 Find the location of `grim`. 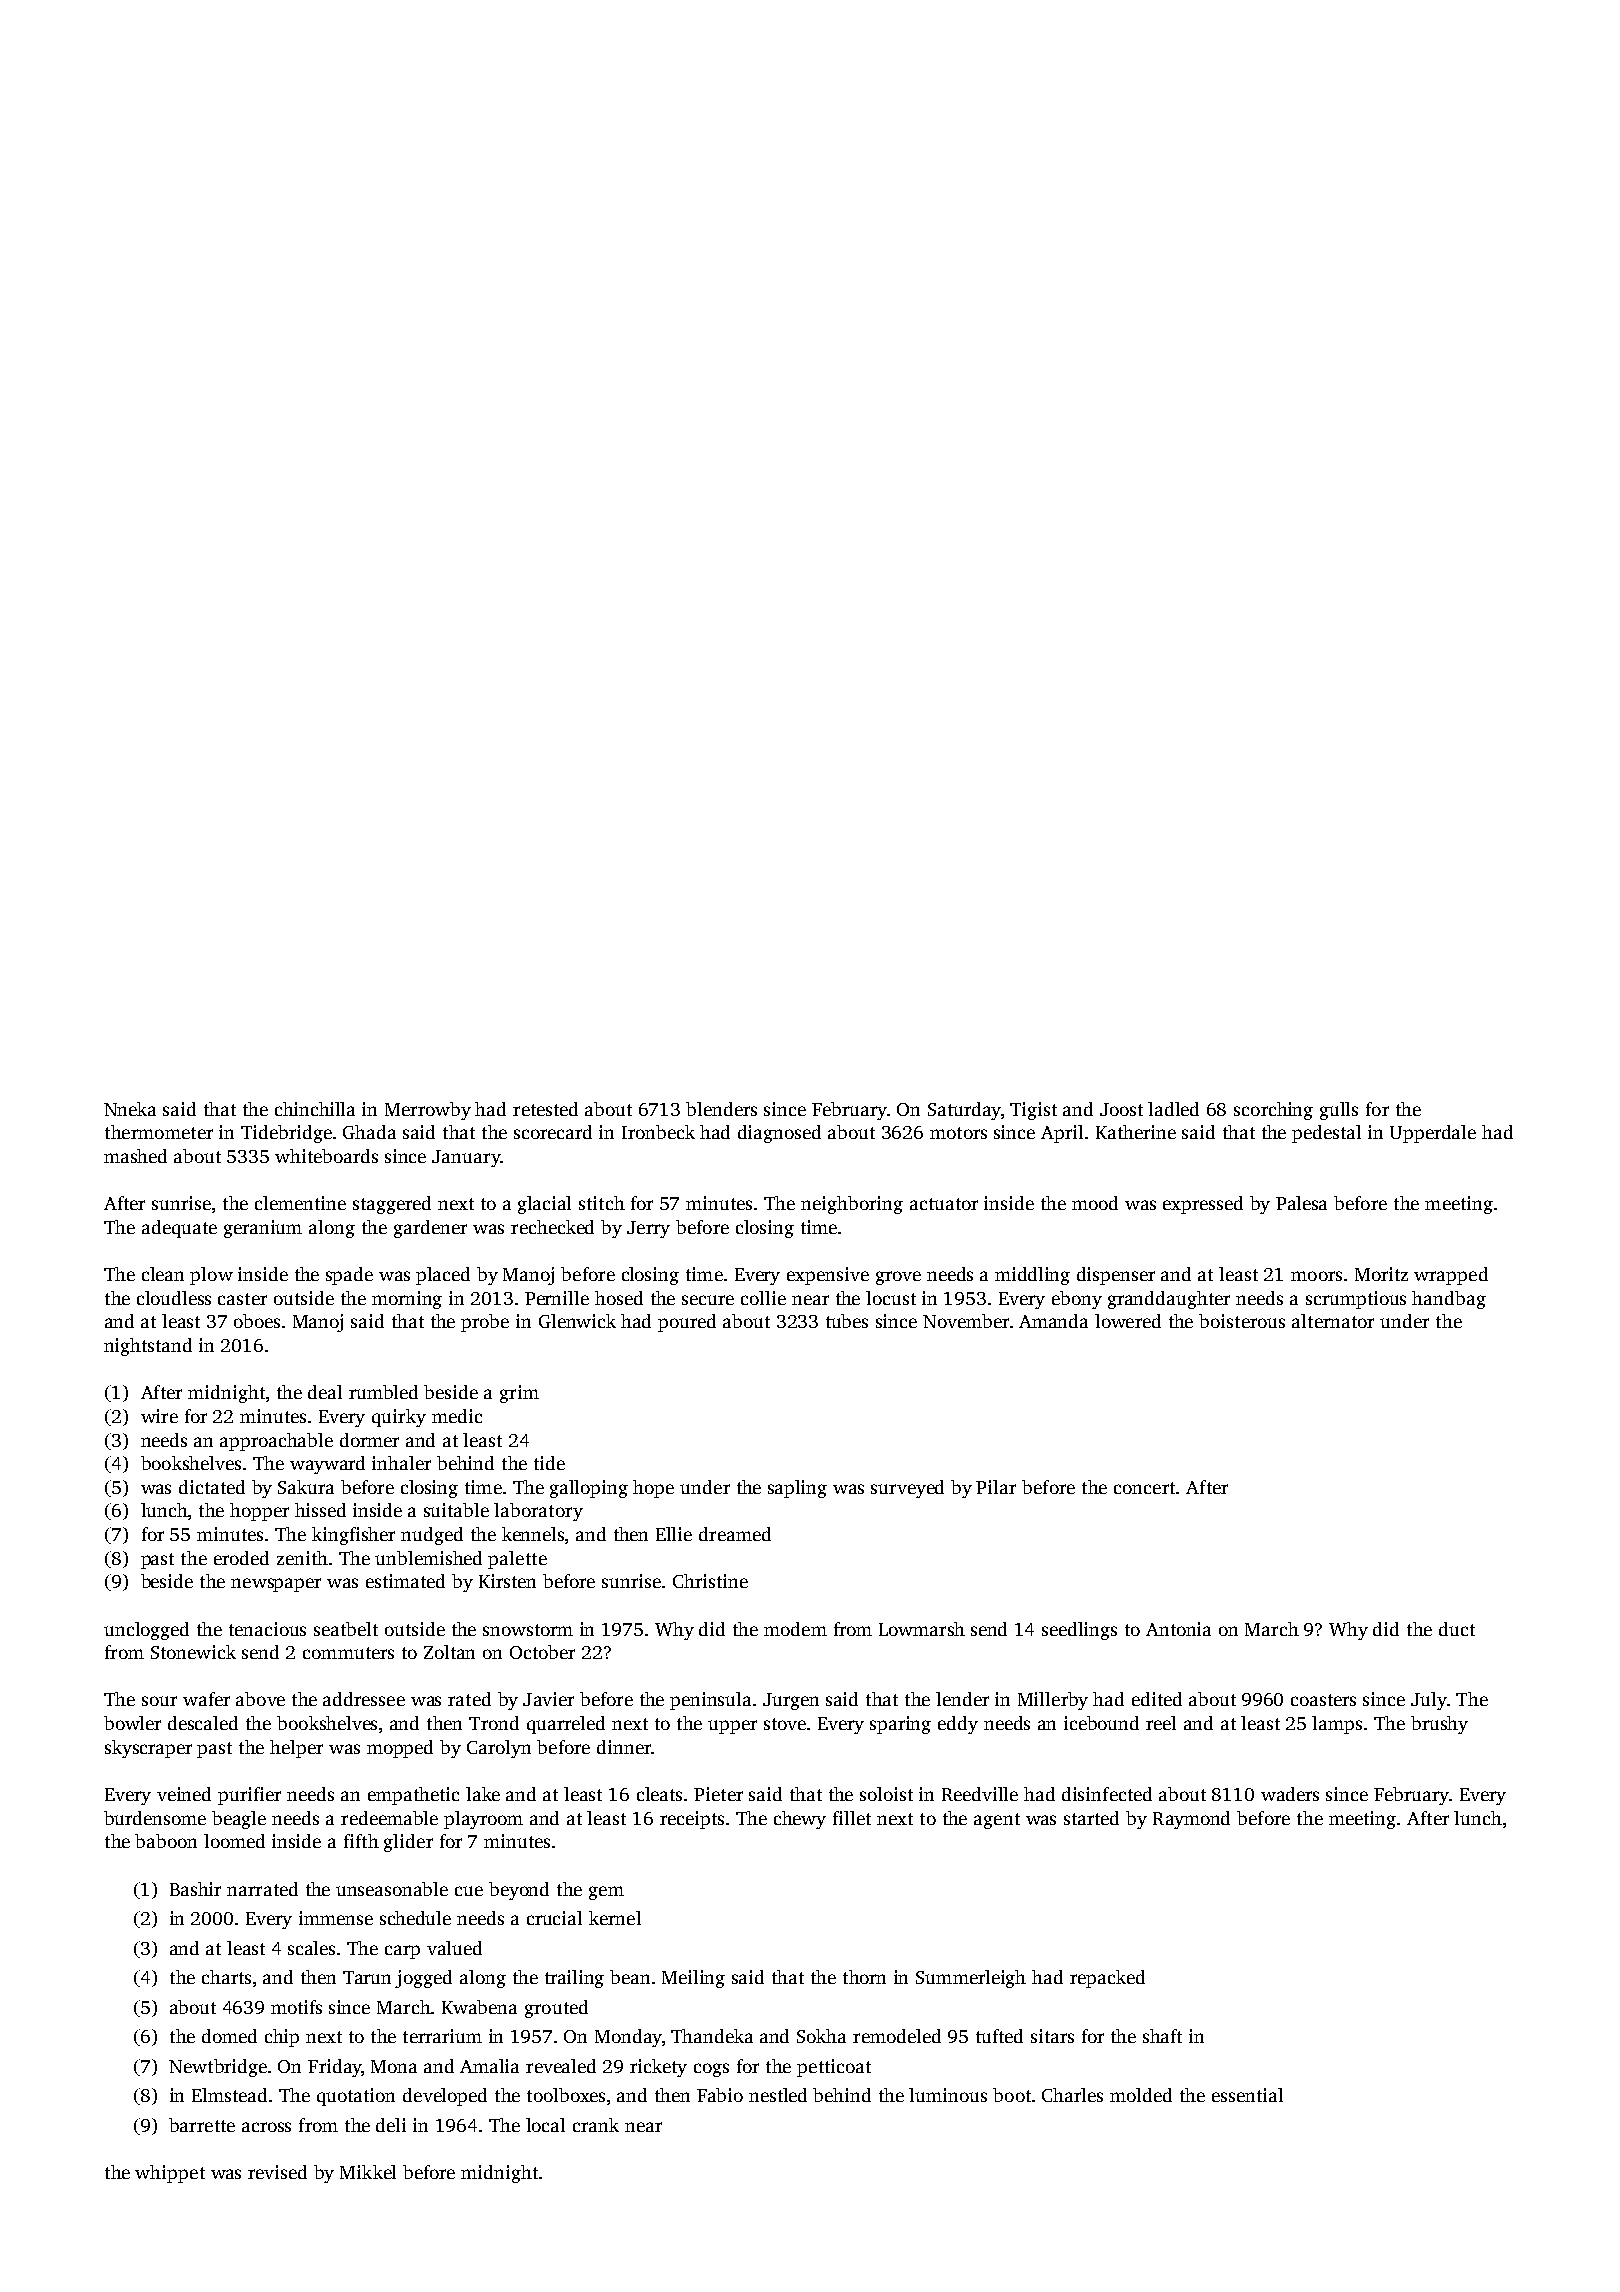

grim is located at coordinates (519, 1394).
